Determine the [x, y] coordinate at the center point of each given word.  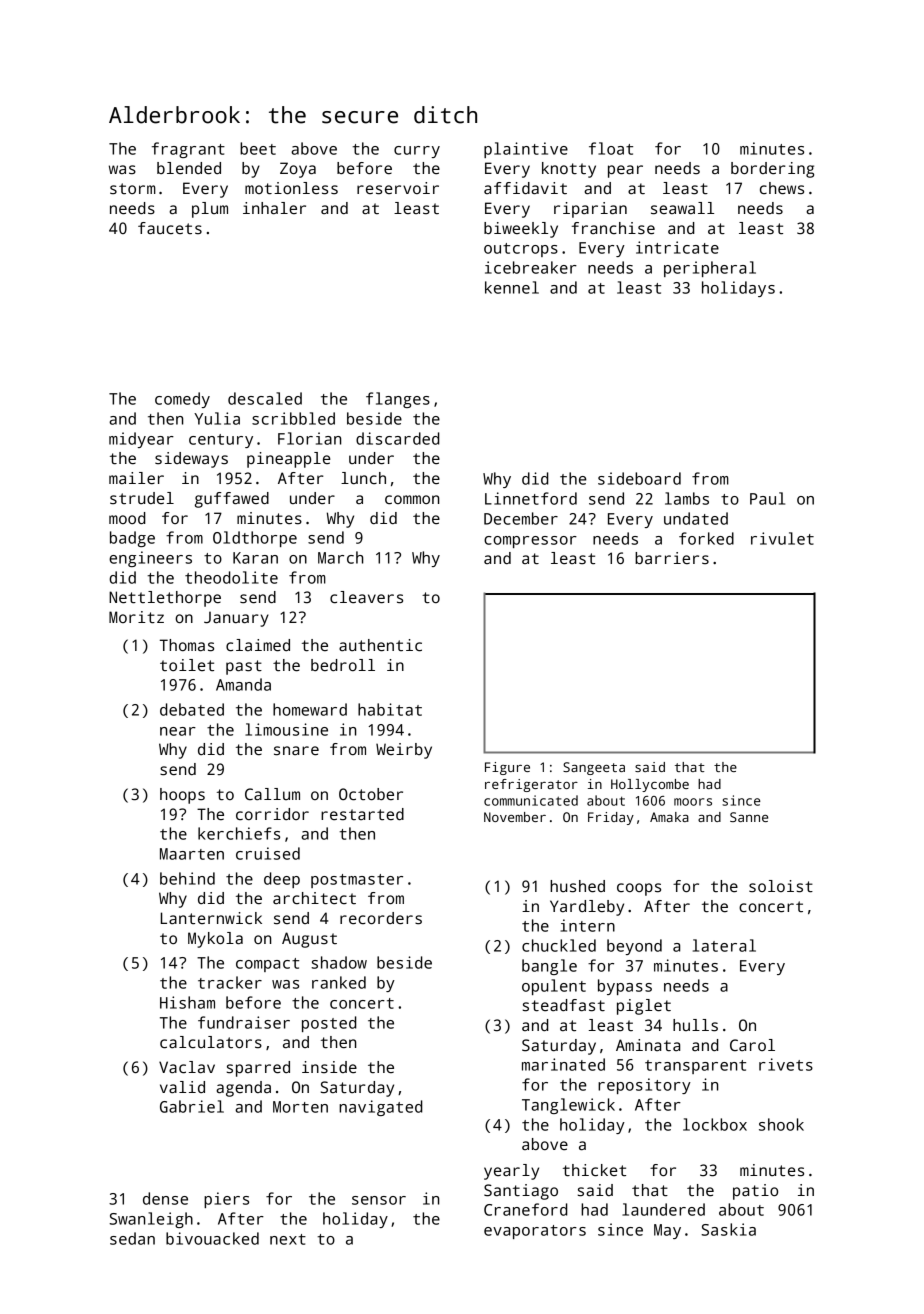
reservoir [398, 188]
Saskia [728, 1229]
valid [182, 1087]
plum [210, 210]
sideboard [639, 478]
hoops [182, 796]
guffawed [232, 500]
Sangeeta [594, 768]
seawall [682, 208]
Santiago [521, 1192]
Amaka [669, 817]
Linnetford [531, 498]
